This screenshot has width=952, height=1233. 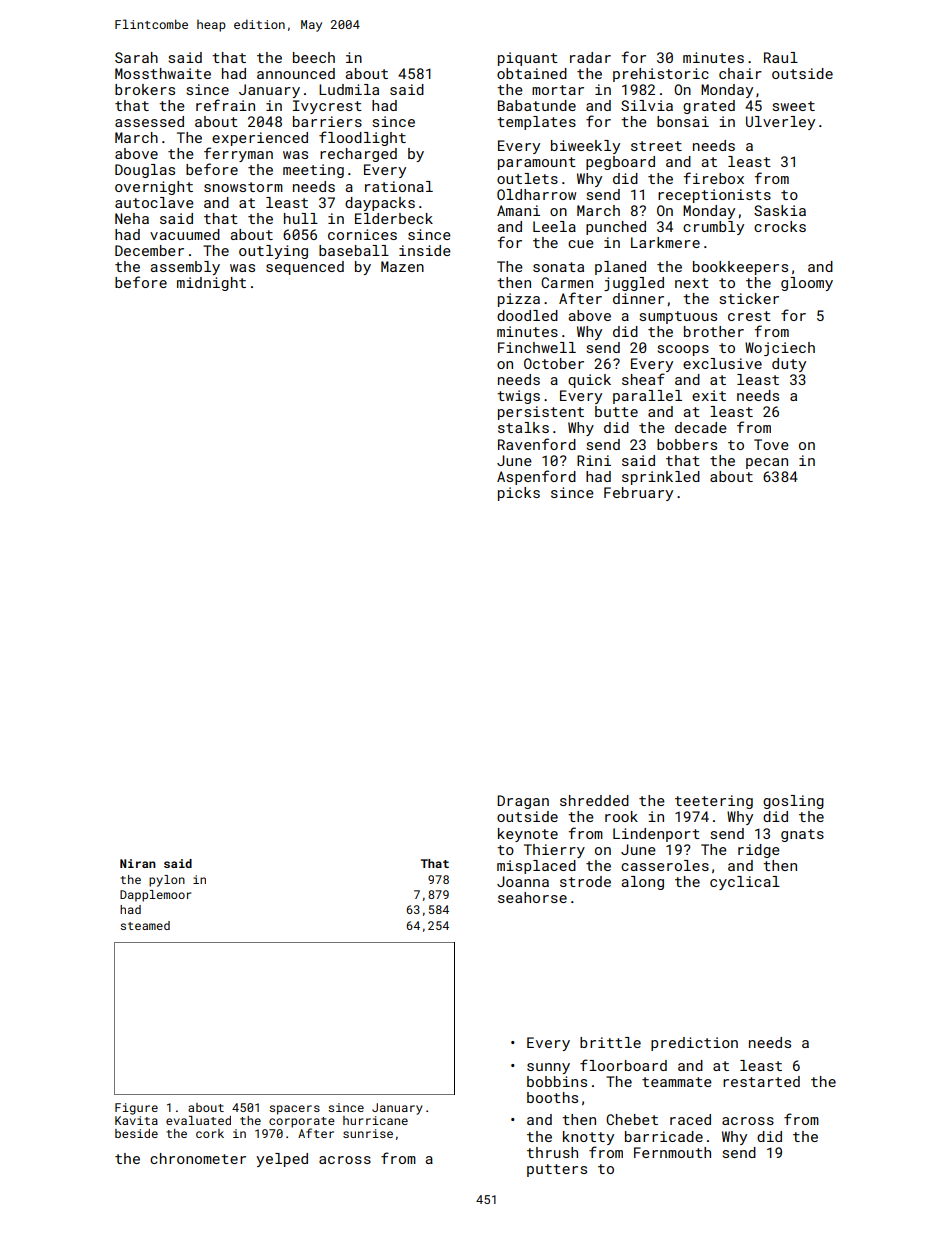 I want to click on midnight, so click(x=211, y=284).
